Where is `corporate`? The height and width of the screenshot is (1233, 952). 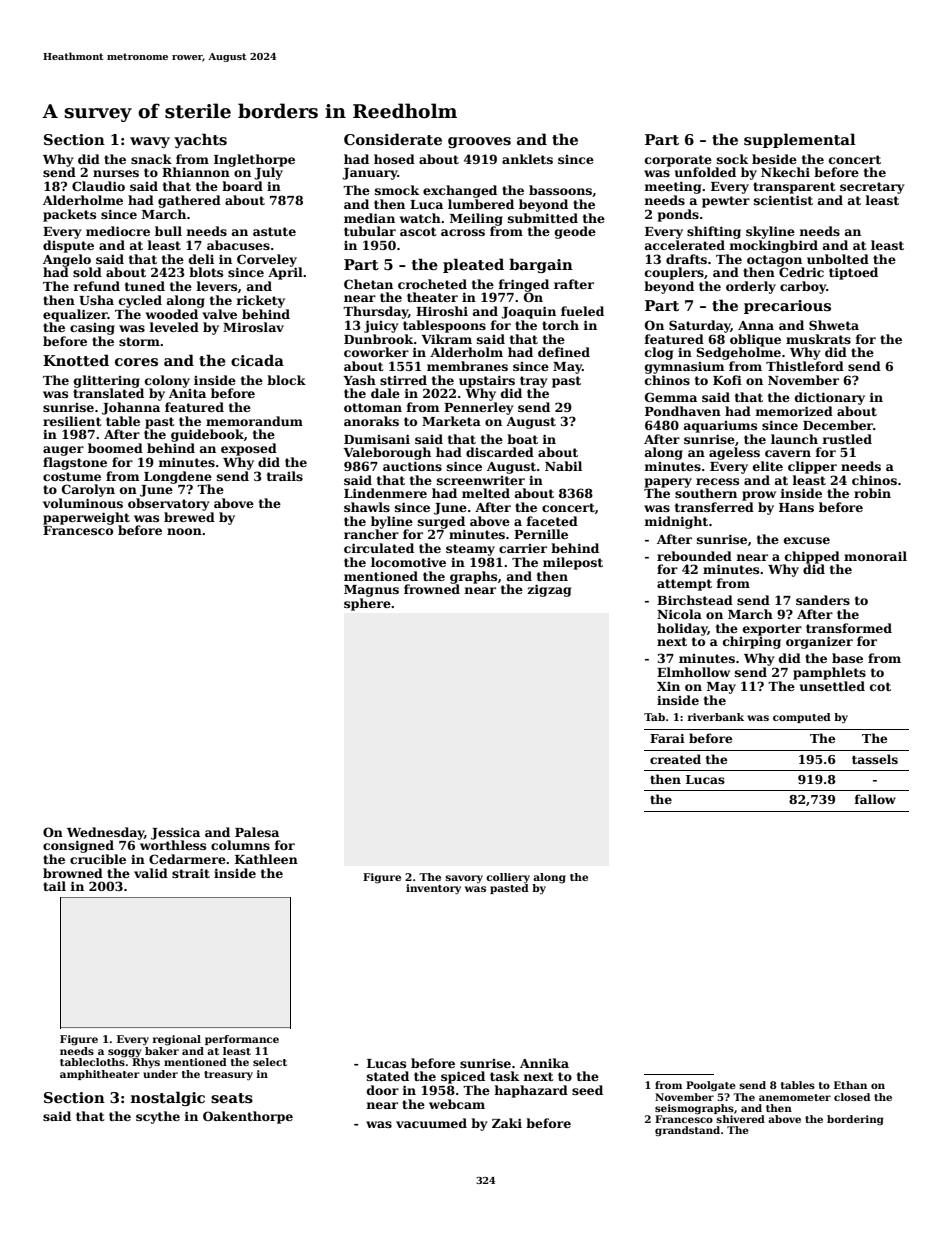
corporate is located at coordinates (678, 161).
